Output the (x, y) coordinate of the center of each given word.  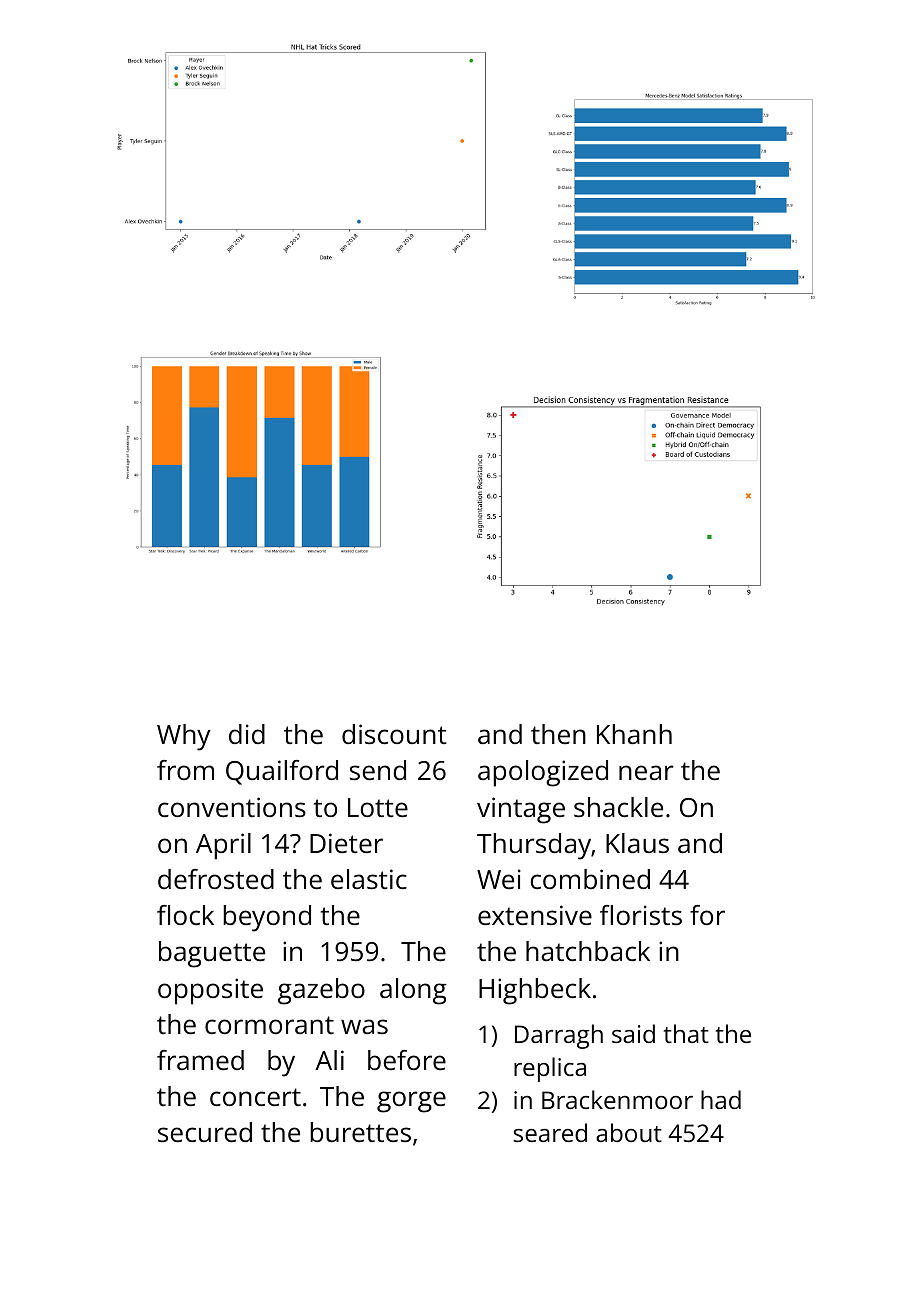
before (407, 1060)
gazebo (321, 991)
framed (200, 1060)
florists (641, 915)
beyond (267, 918)
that (686, 1033)
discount (394, 734)
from (185, 770)
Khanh (634, 734)
